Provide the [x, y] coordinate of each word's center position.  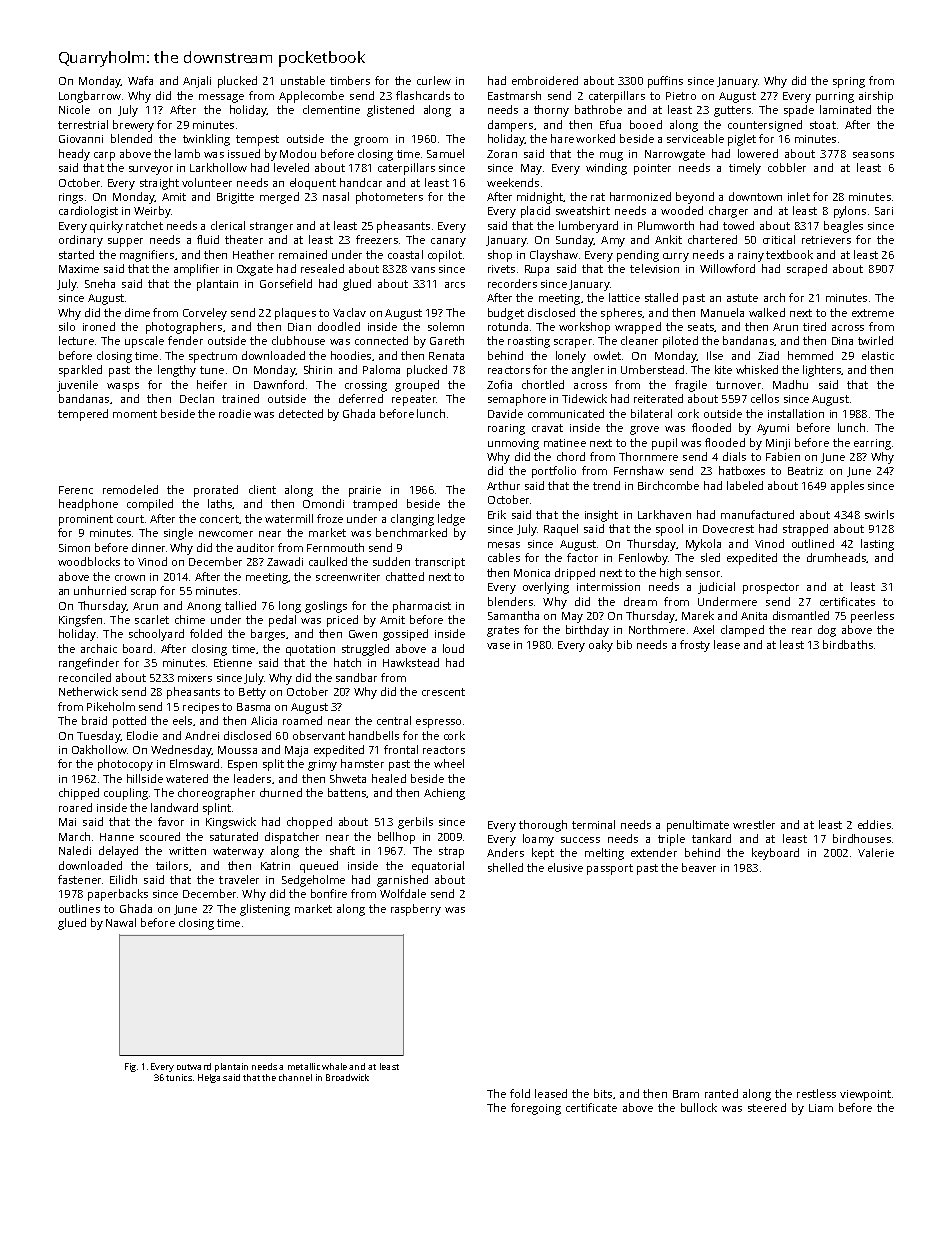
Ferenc [76, 490]
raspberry [416, 910]
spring [849, 82]
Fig [130, 1067]
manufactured [757, 514]
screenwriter [348, 577]
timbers [350, 80]
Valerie [876, 852]
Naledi [75, 850]
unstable [303, 80]
